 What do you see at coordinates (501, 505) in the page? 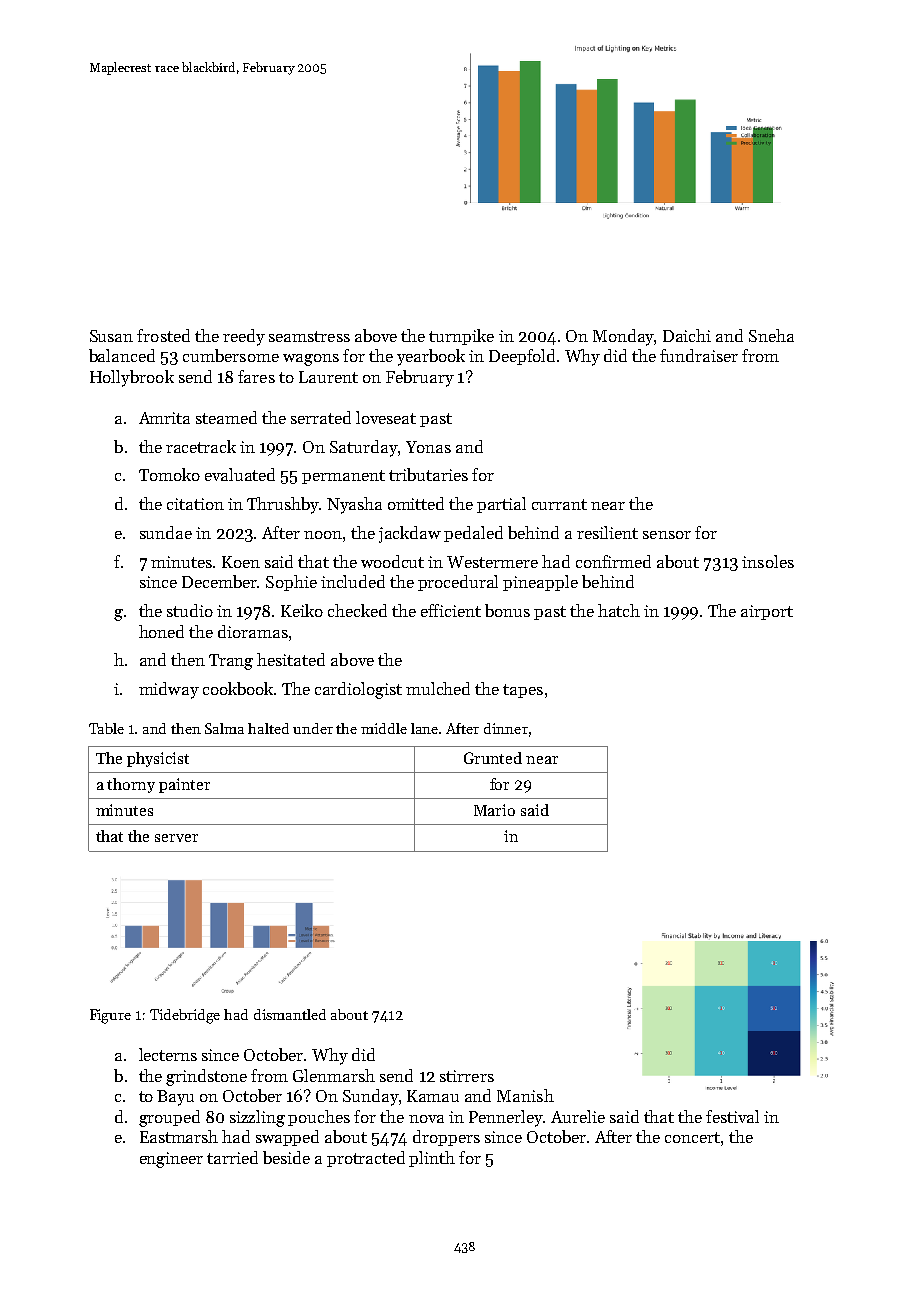
I see `partial` at bounding box center [501, 505].
